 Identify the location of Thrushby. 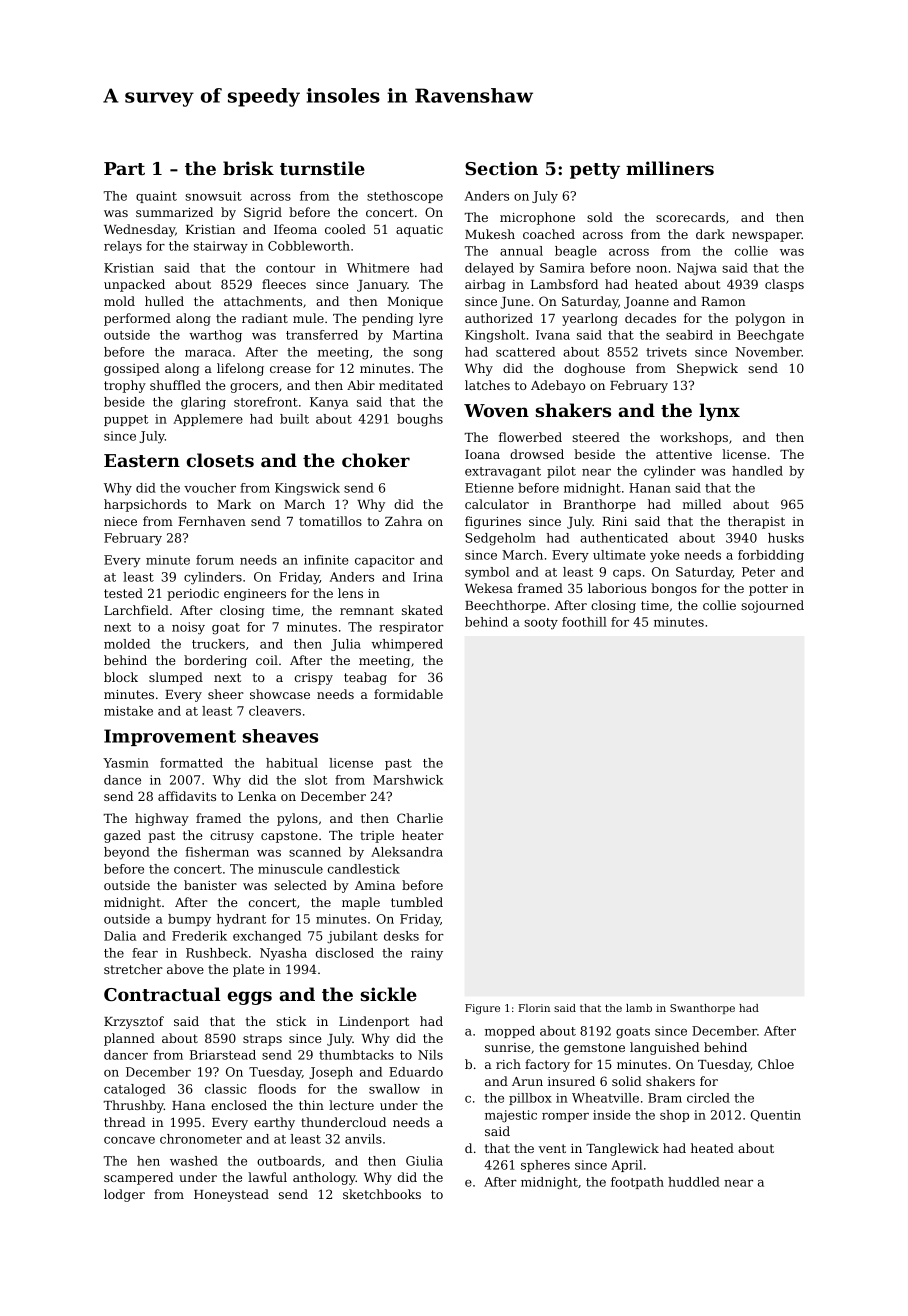
(133, 1106).
